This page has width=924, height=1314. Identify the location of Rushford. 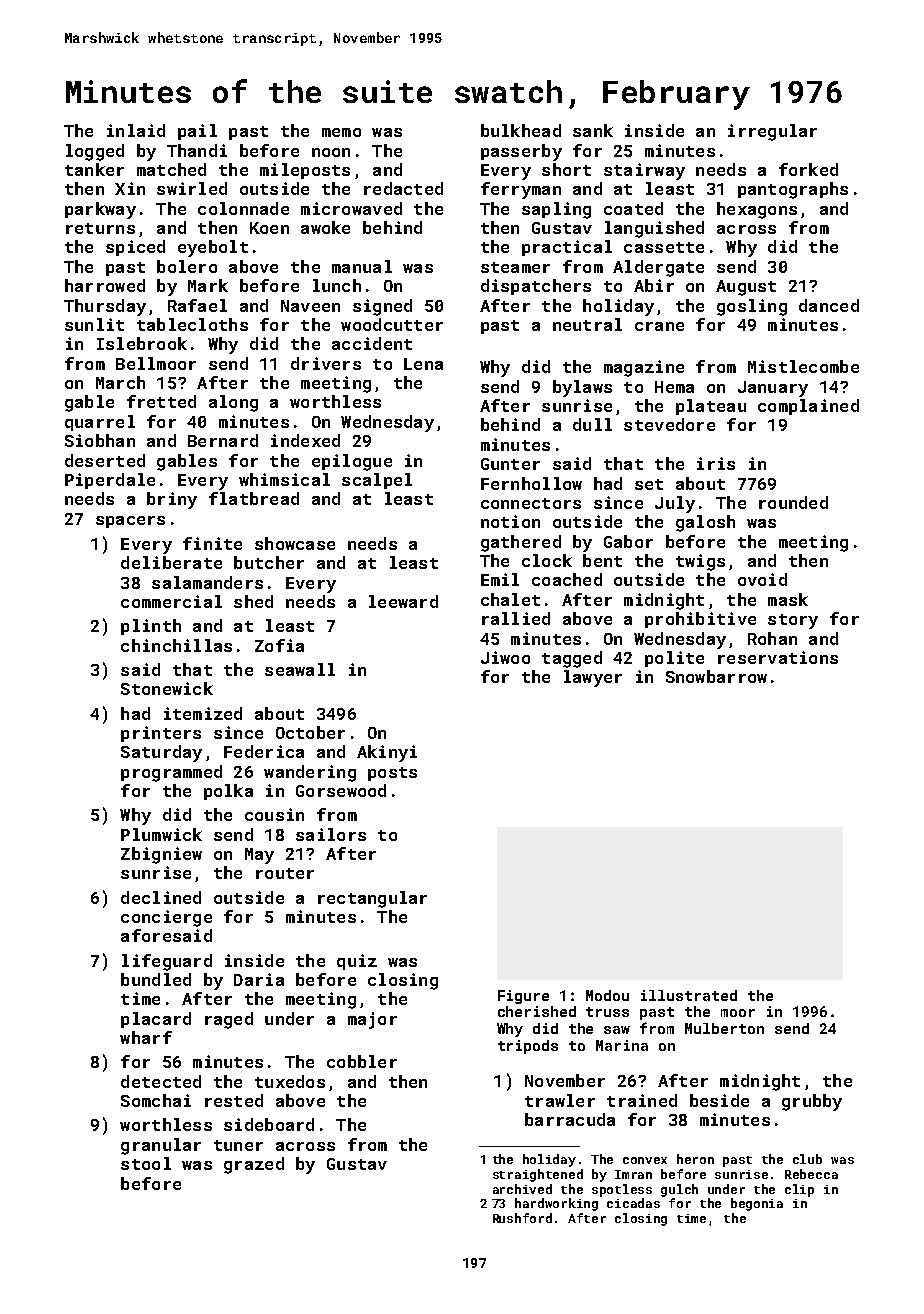
(522, 1218).
